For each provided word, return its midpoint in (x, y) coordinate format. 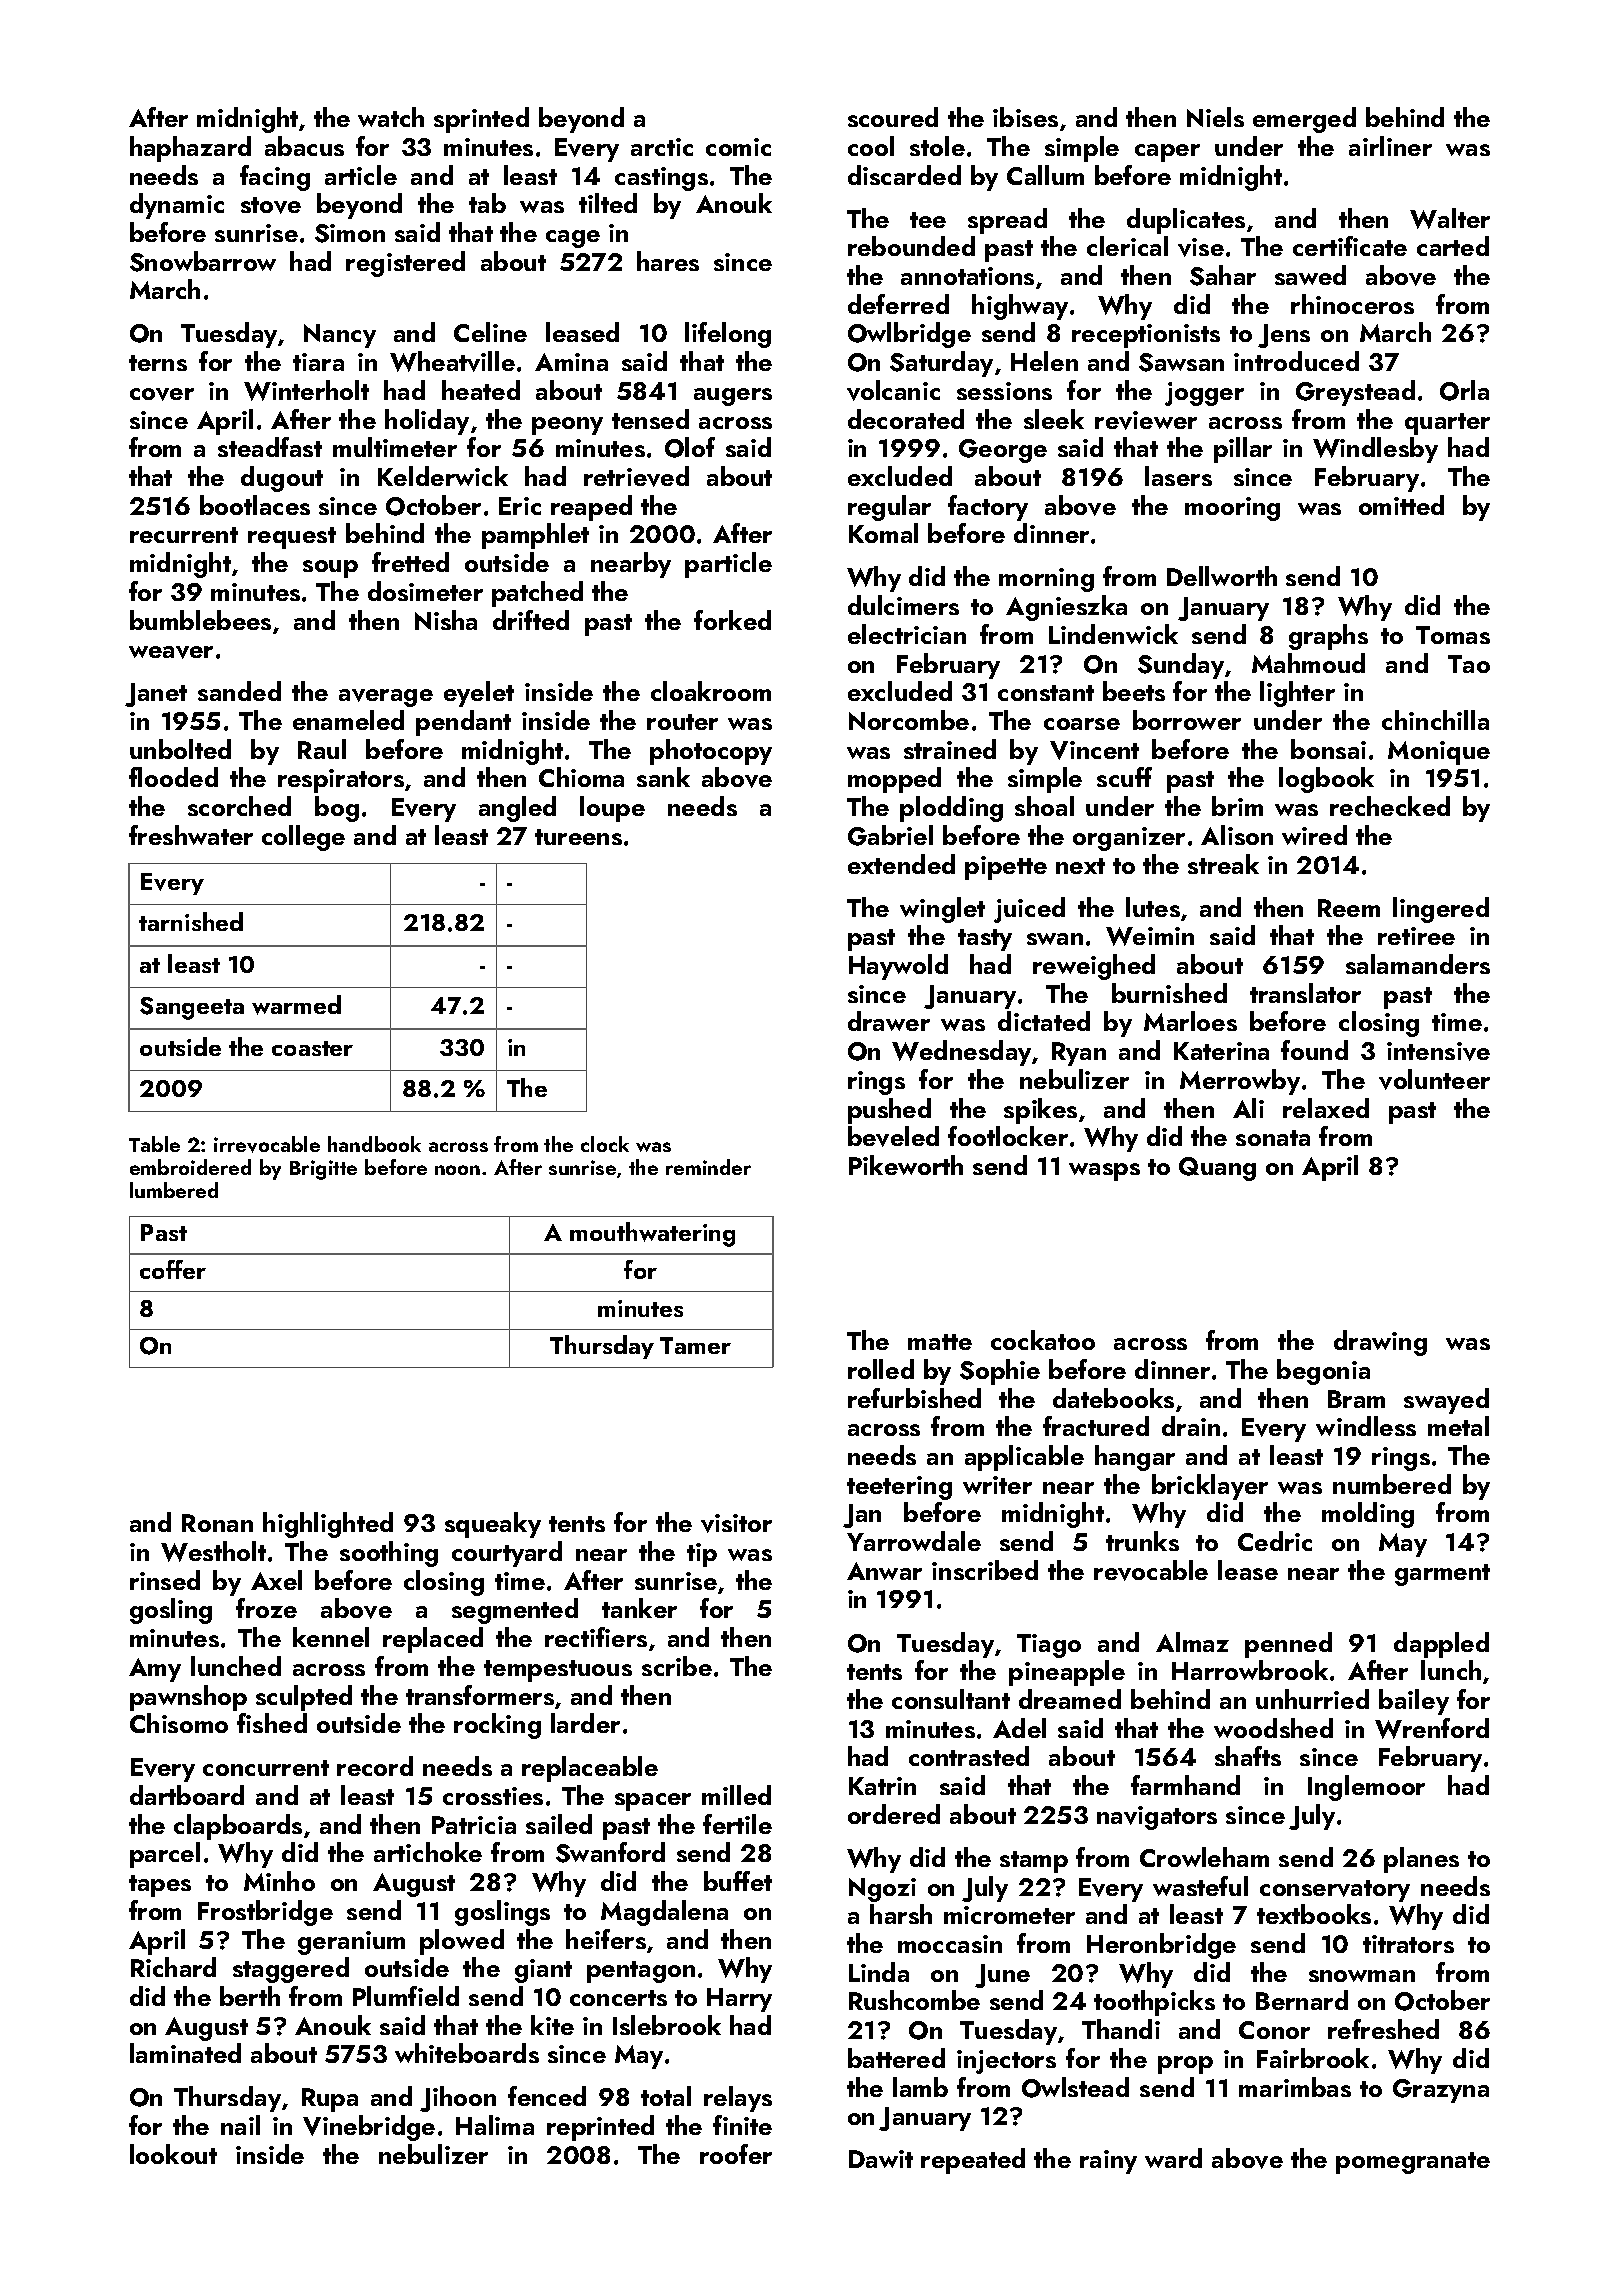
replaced (433, 1640)
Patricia (474, 1825)
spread (1007, 221)
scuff (1124, 777)
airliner (1390, 146)
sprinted (481, 120)
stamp (1034, 1862)
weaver (171, 652)
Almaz (1192, 1642)
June (1002, 1976)
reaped (591, 508)
